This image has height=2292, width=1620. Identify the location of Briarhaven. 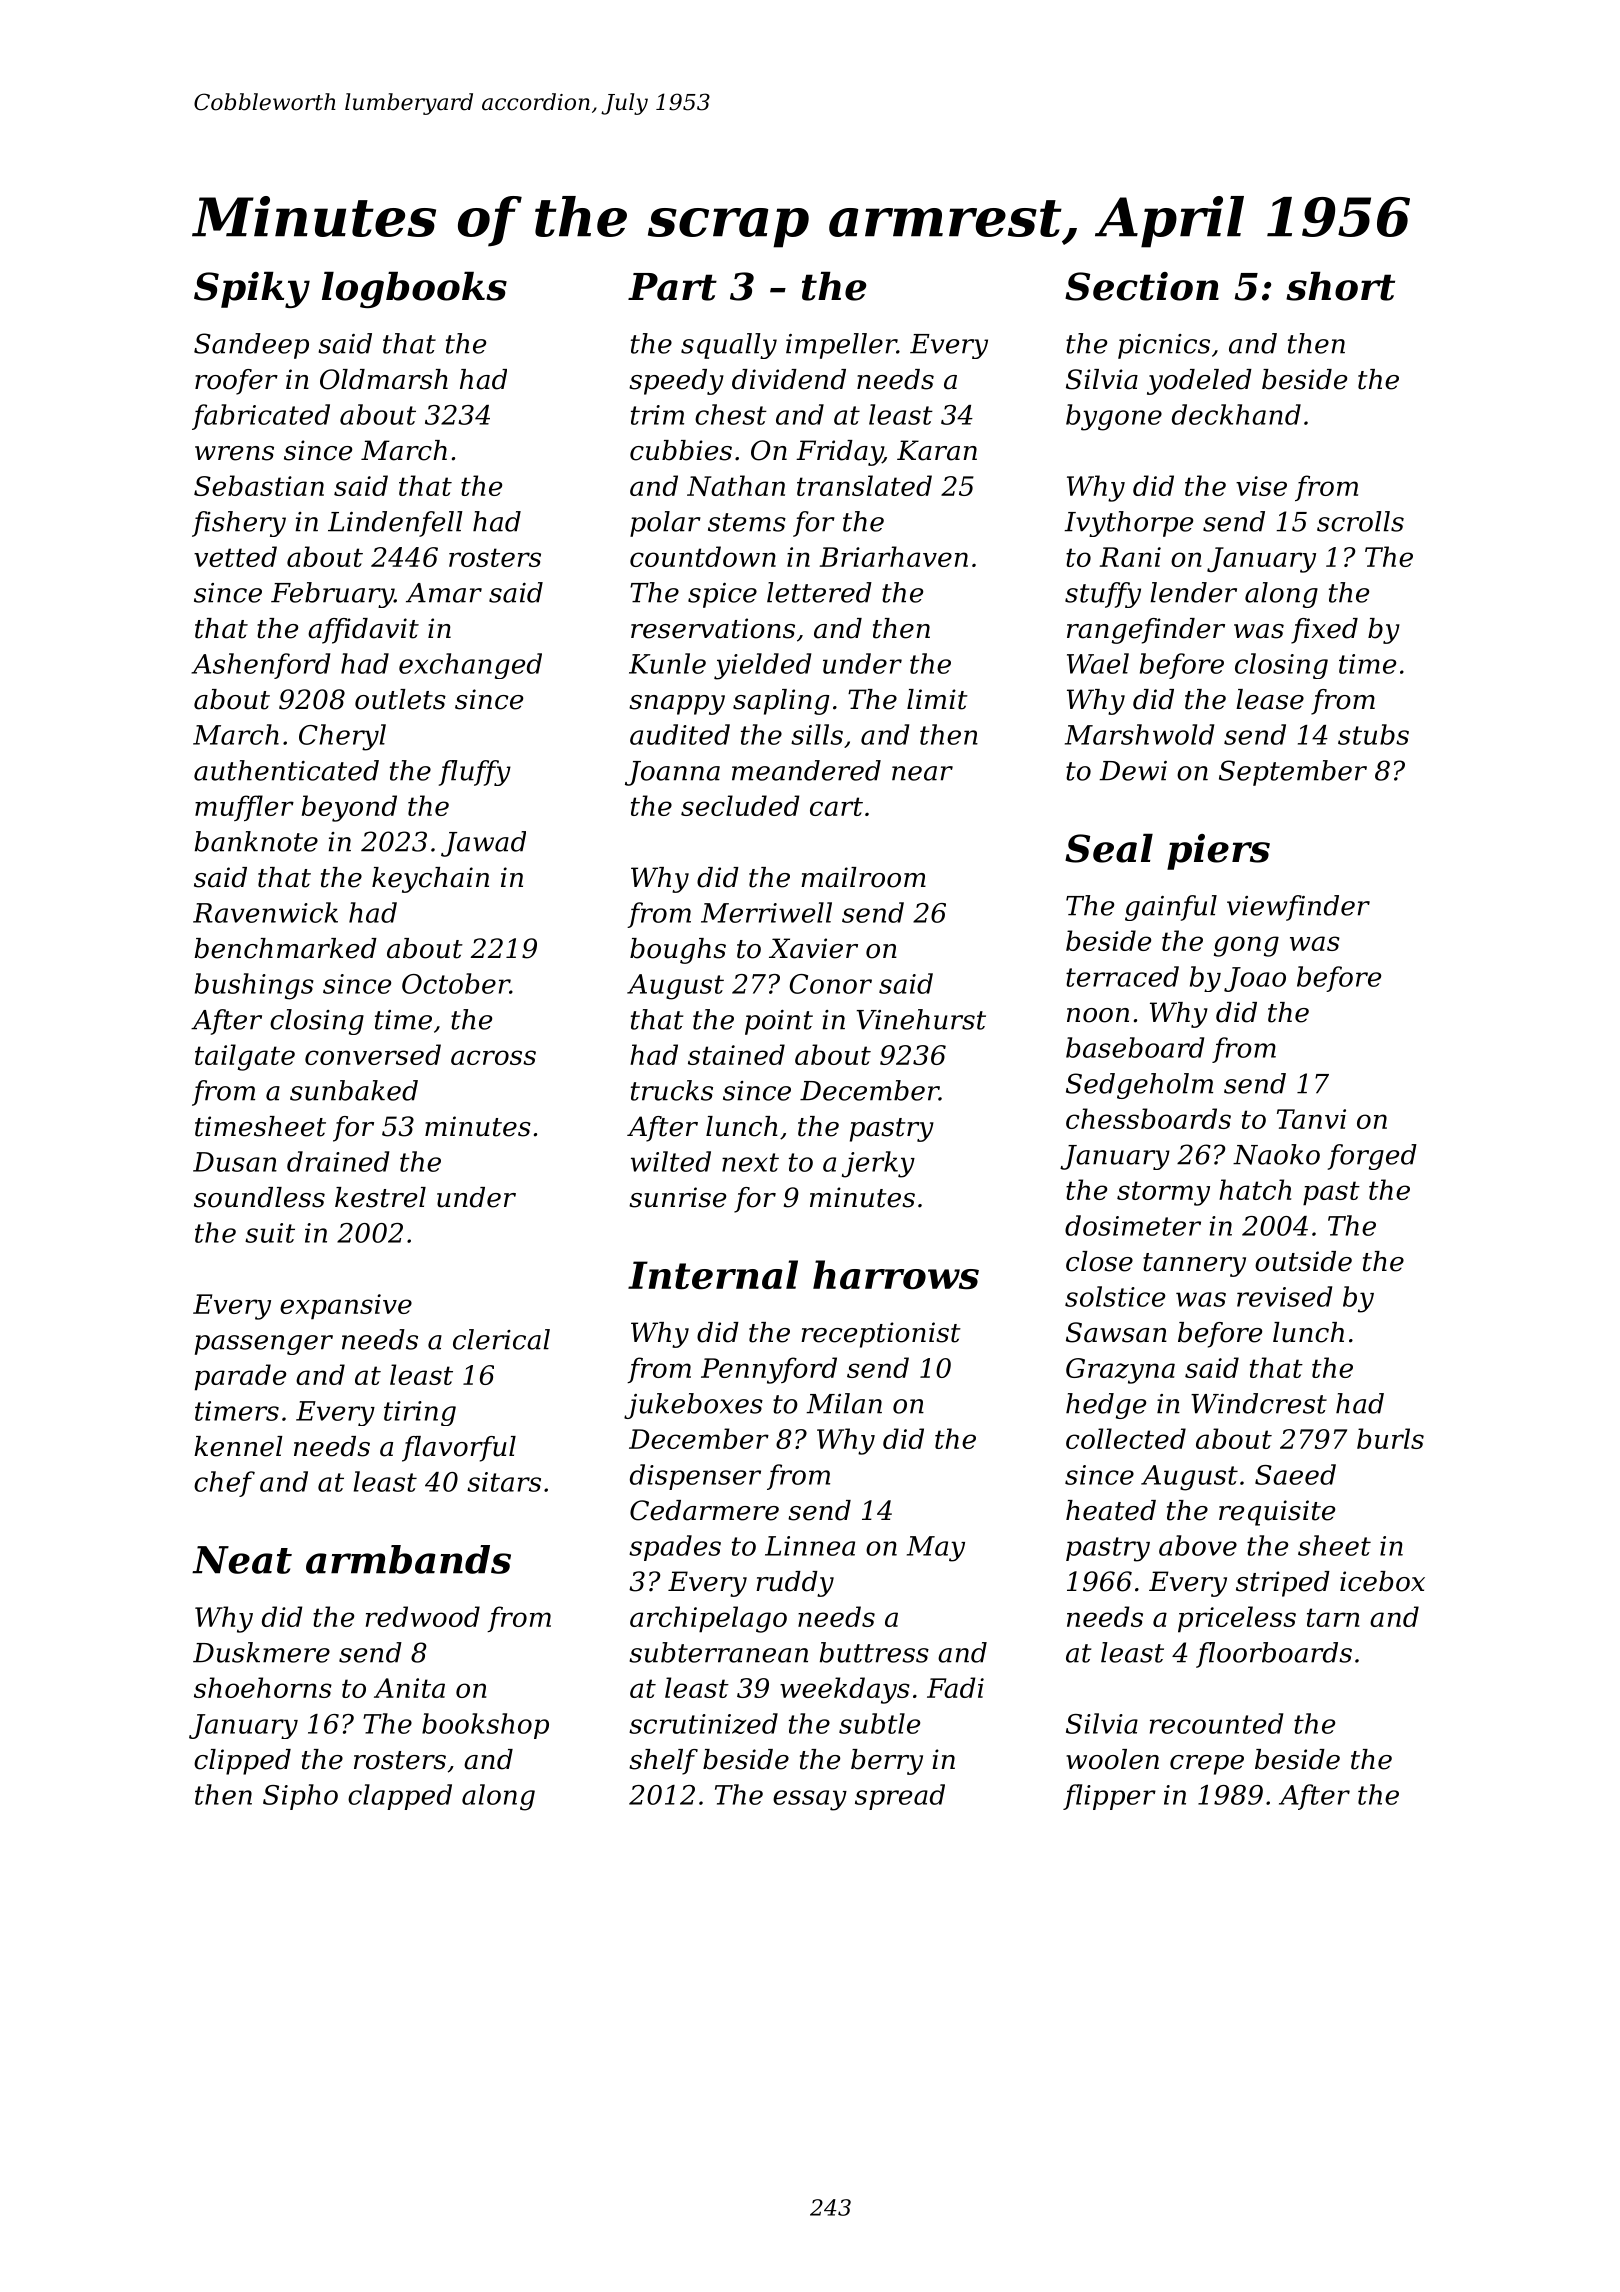
(893, 556).
